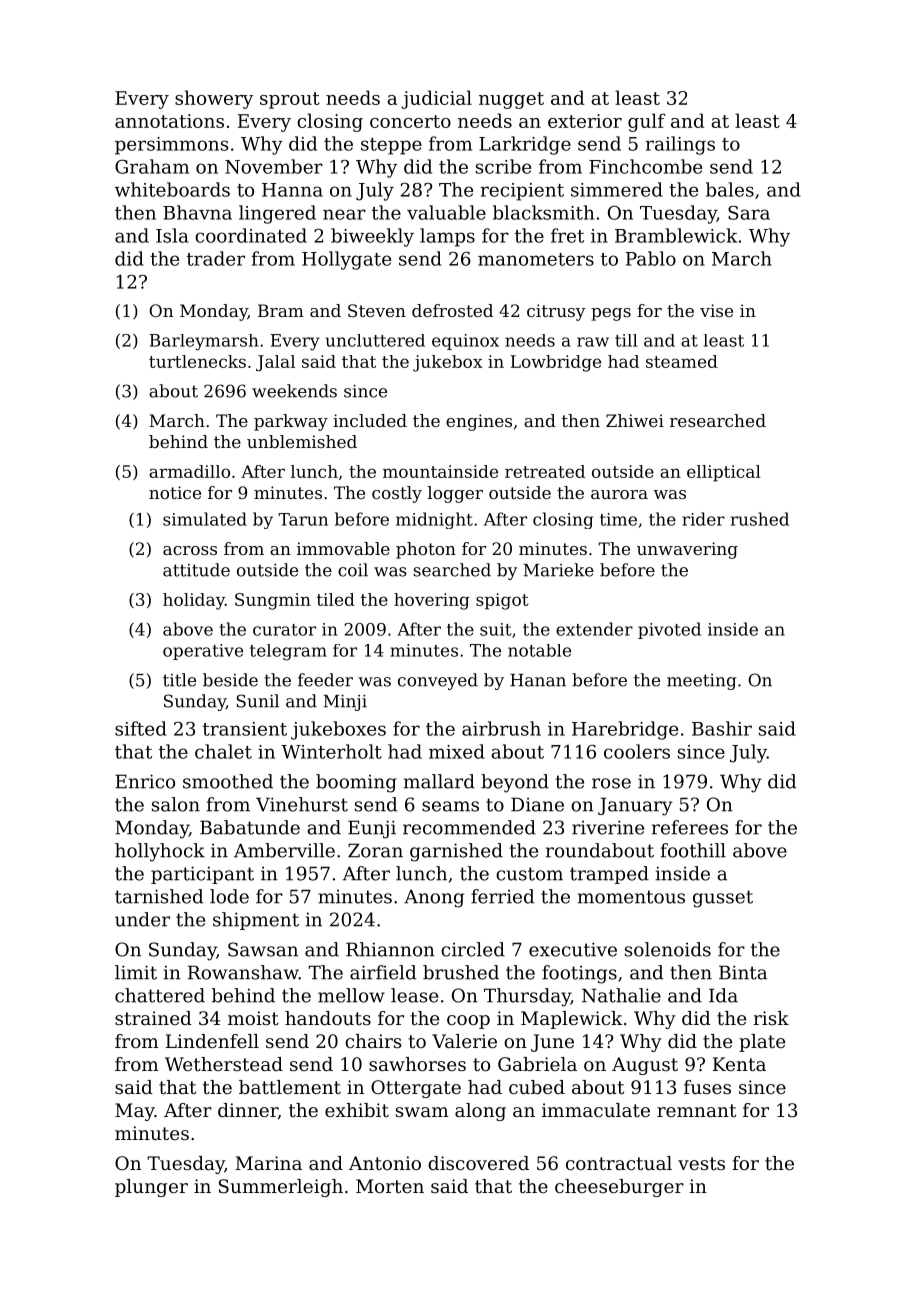 The width and height of the page is (924, 1314). I want to click on Wetherstead, so click(224, 1064).
